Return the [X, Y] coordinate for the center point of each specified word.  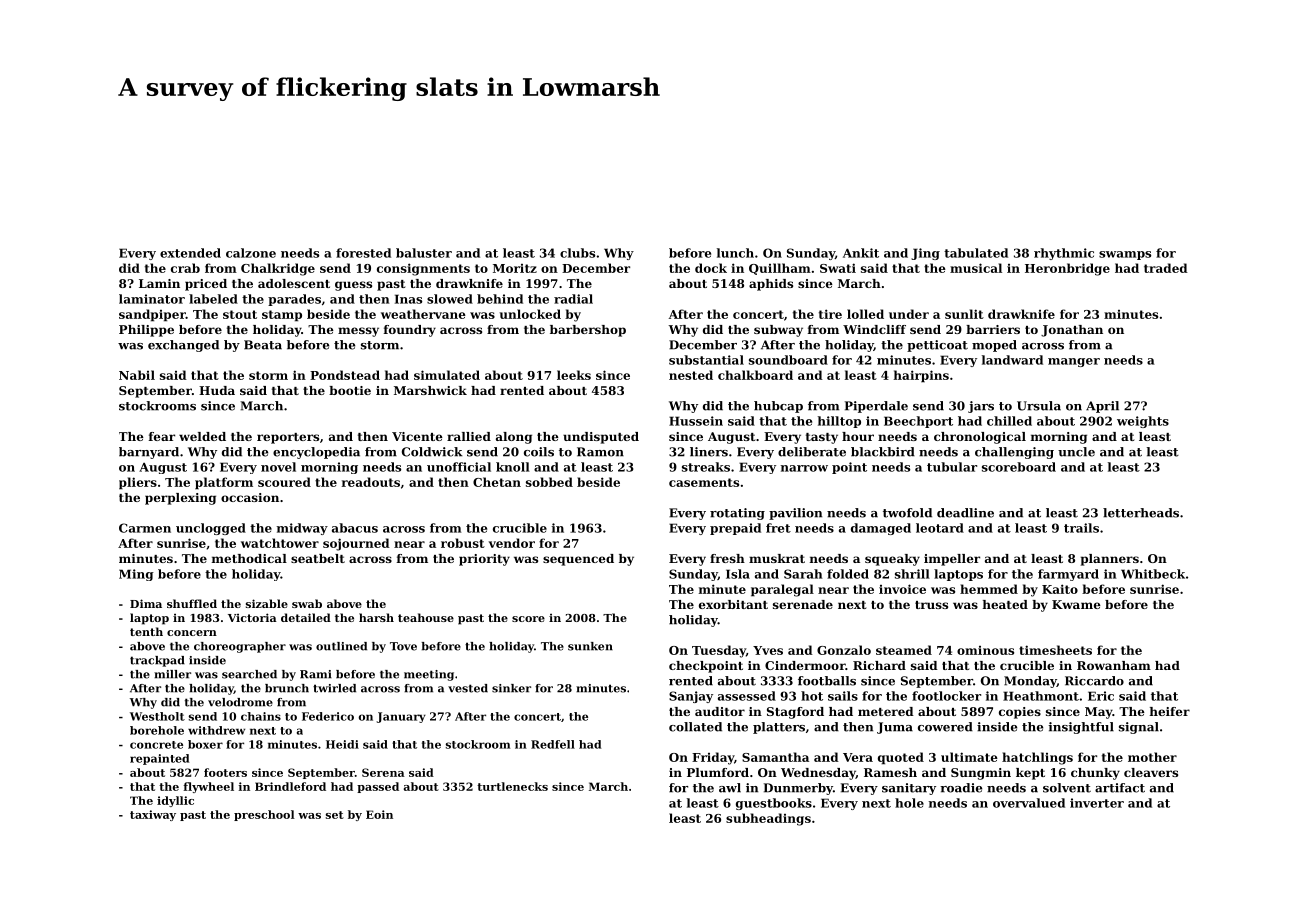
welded [202, 436]
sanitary [909, 789]
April [1102, 407]
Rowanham [1114, 665]
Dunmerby [798, 789]
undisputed [601, 438]
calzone [251, 253]
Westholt [157, 716]
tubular [952, 467]
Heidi [342, 744]
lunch [735, 253]
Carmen [145, 528]
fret [778, 528]
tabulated [976, 253]
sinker [511, 688]
